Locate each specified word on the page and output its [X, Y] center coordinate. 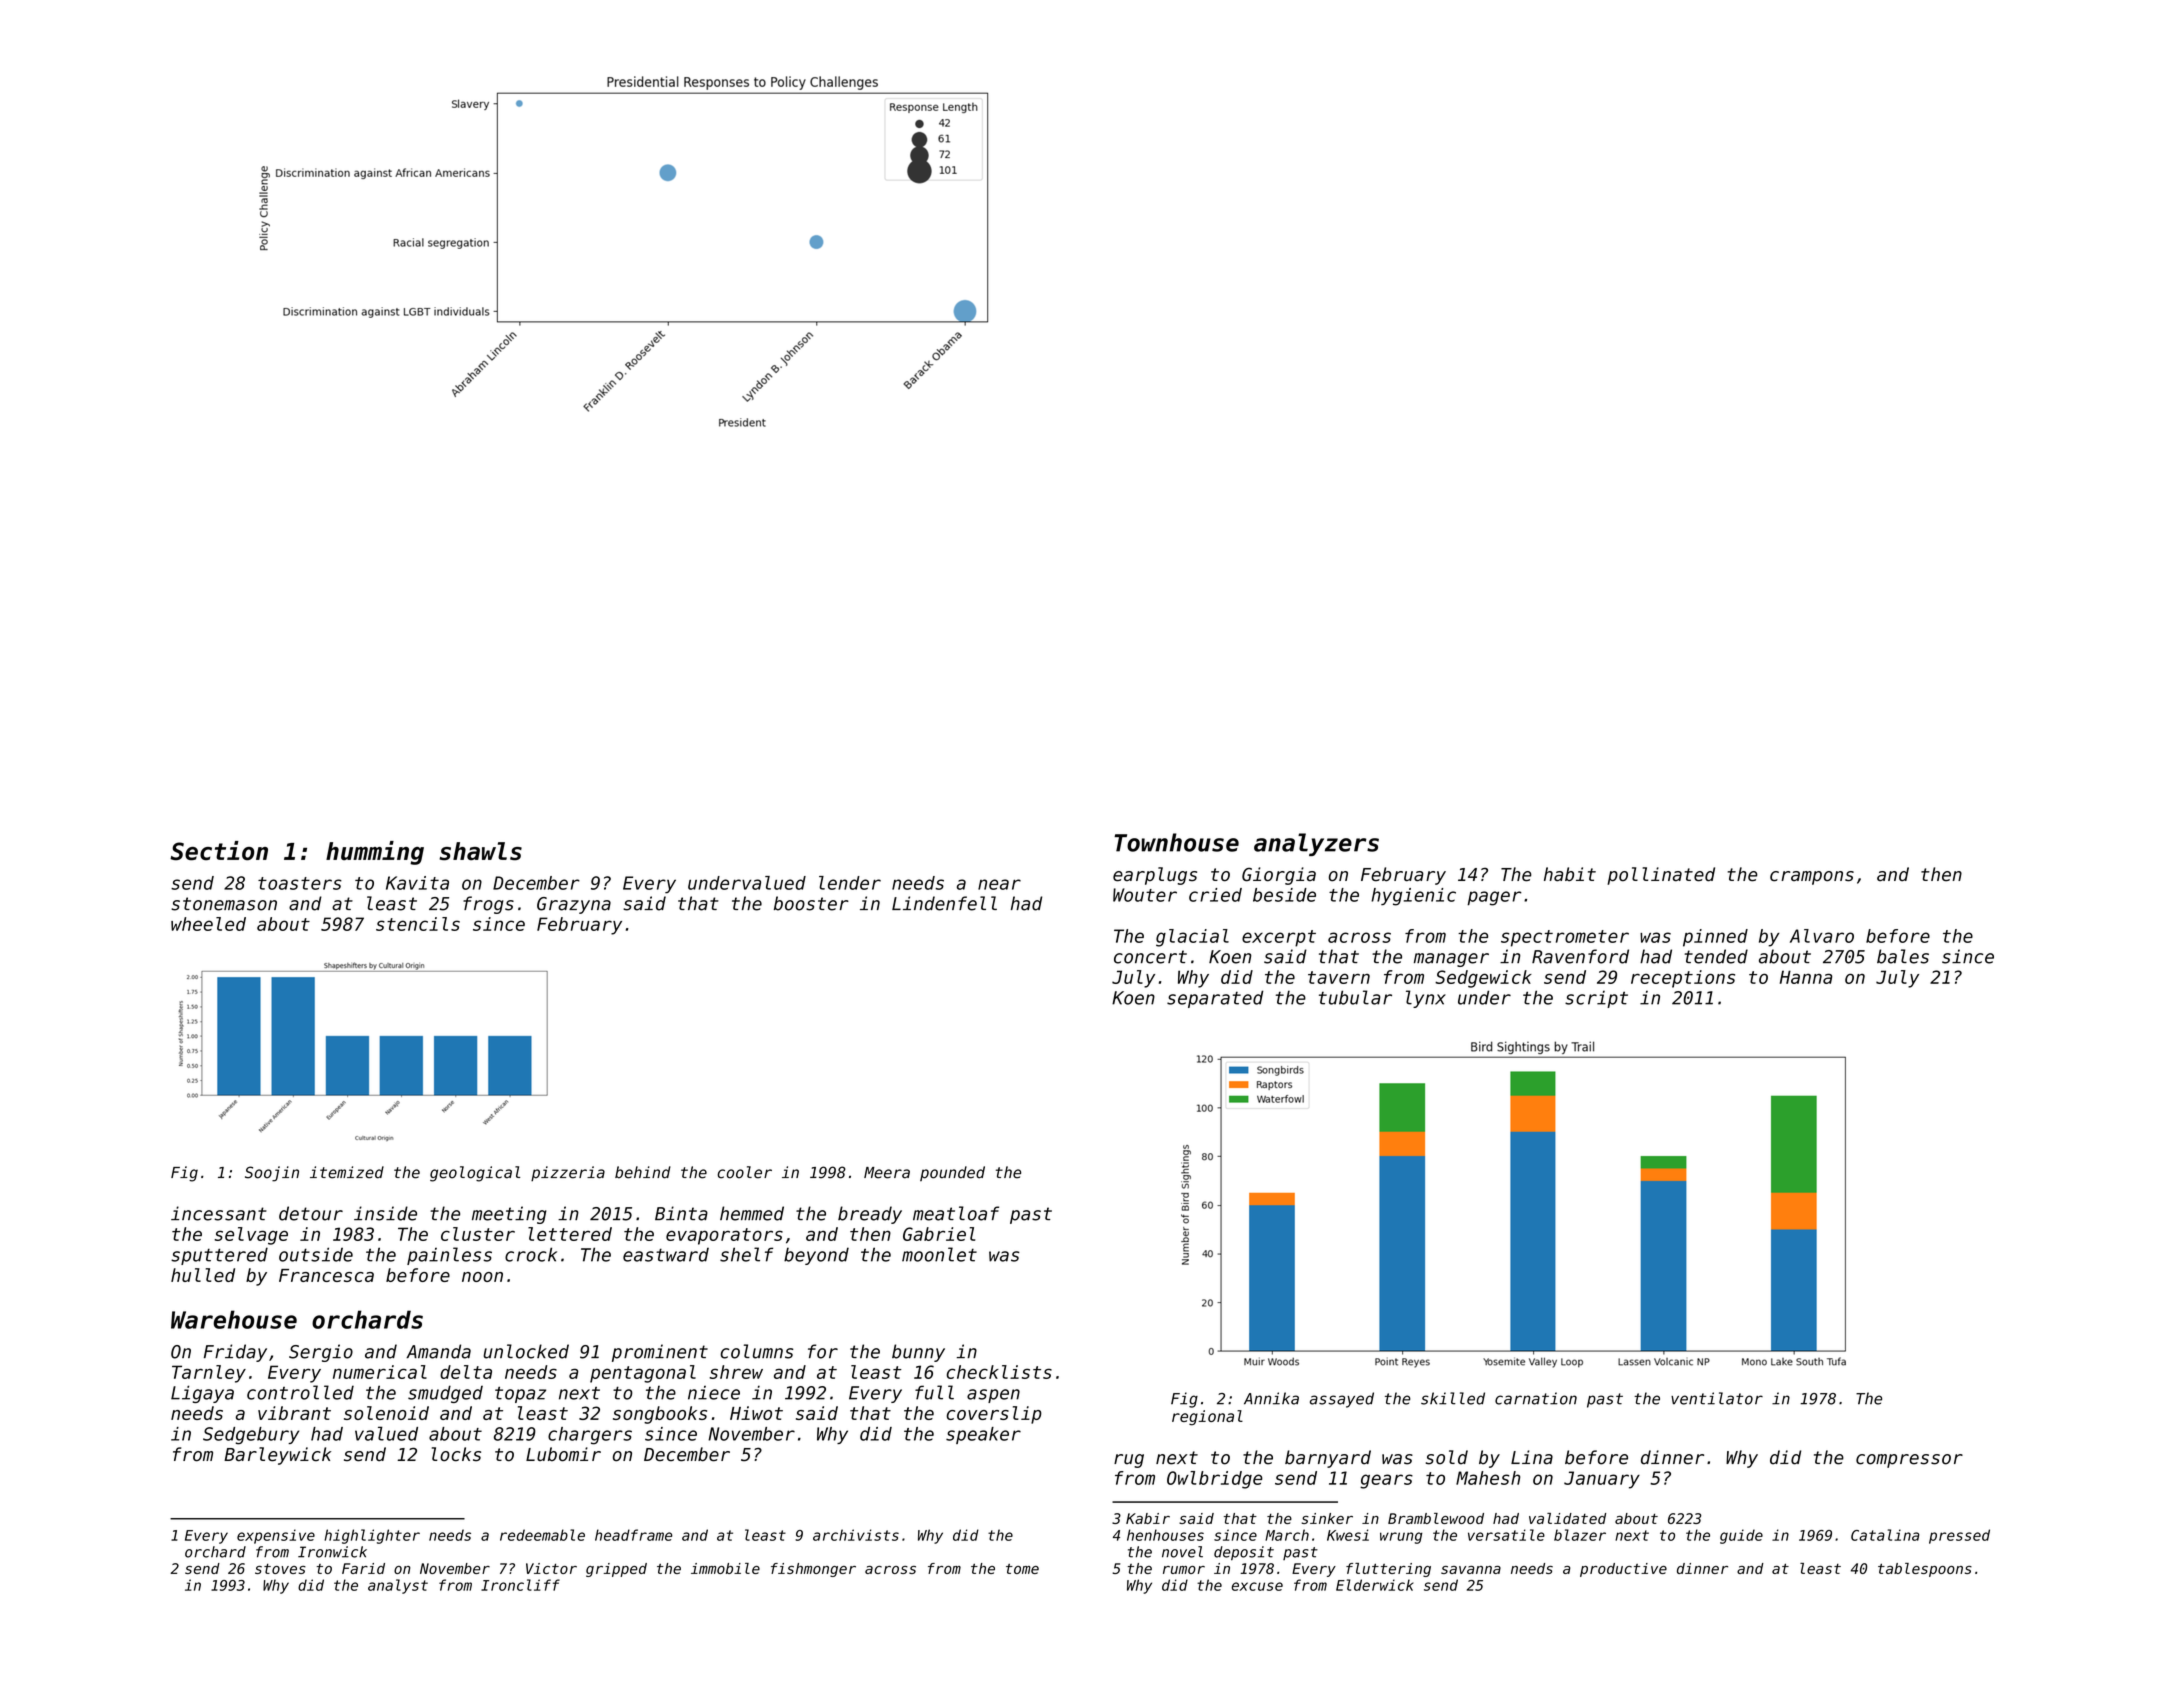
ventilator [1717, 1398]
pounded [952, 1173]
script [1596, 999]
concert [1150, 957]
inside [385, 1213]
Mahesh [1488, 1478]
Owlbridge [1215, 1480]
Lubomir [563, 1454]
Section [219, 851]
